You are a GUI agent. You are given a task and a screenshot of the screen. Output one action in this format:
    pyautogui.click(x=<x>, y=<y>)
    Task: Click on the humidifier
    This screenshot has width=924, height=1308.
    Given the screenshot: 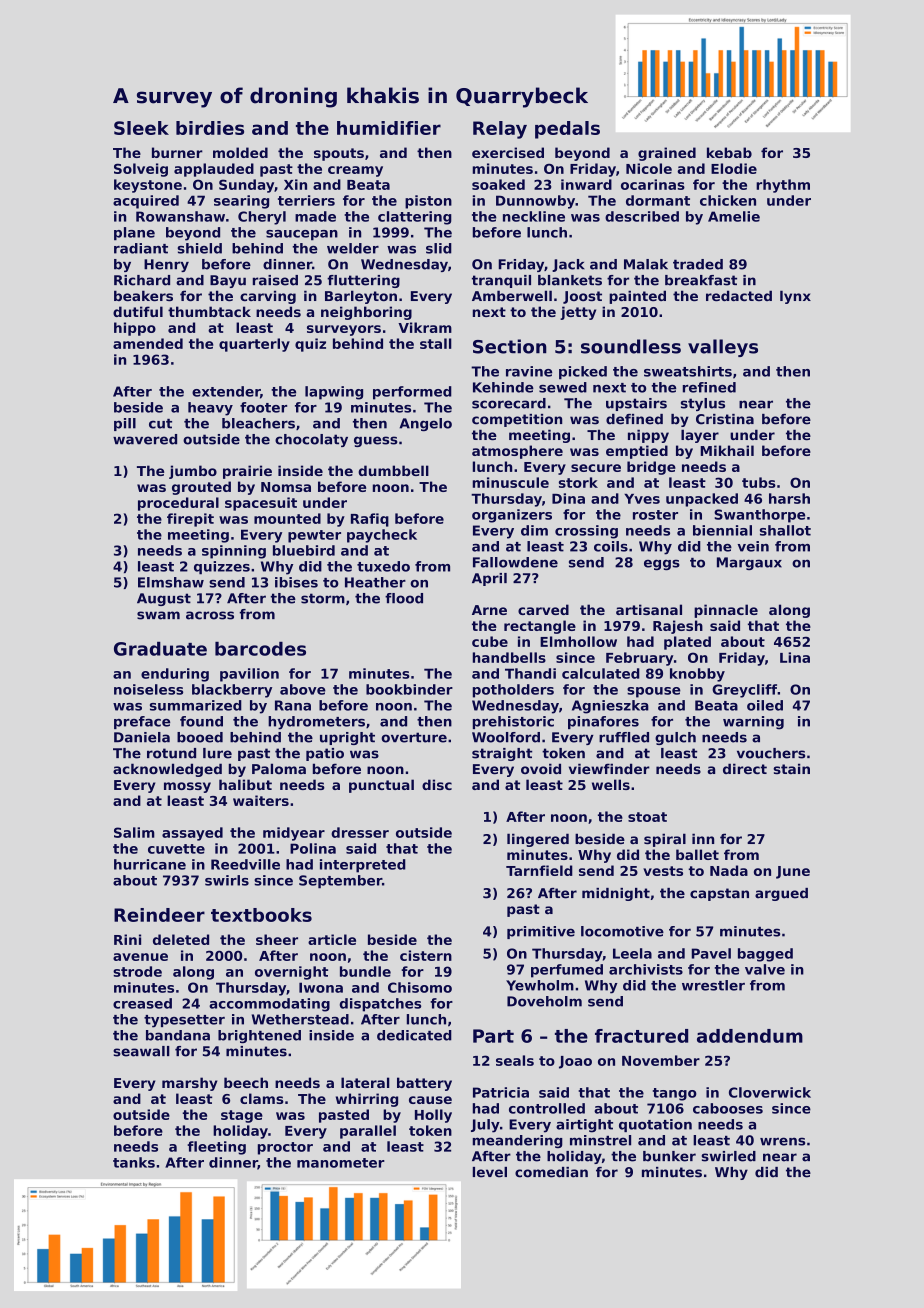 What is the action you would take?
    pyautogui.click(x=389, y=128)
